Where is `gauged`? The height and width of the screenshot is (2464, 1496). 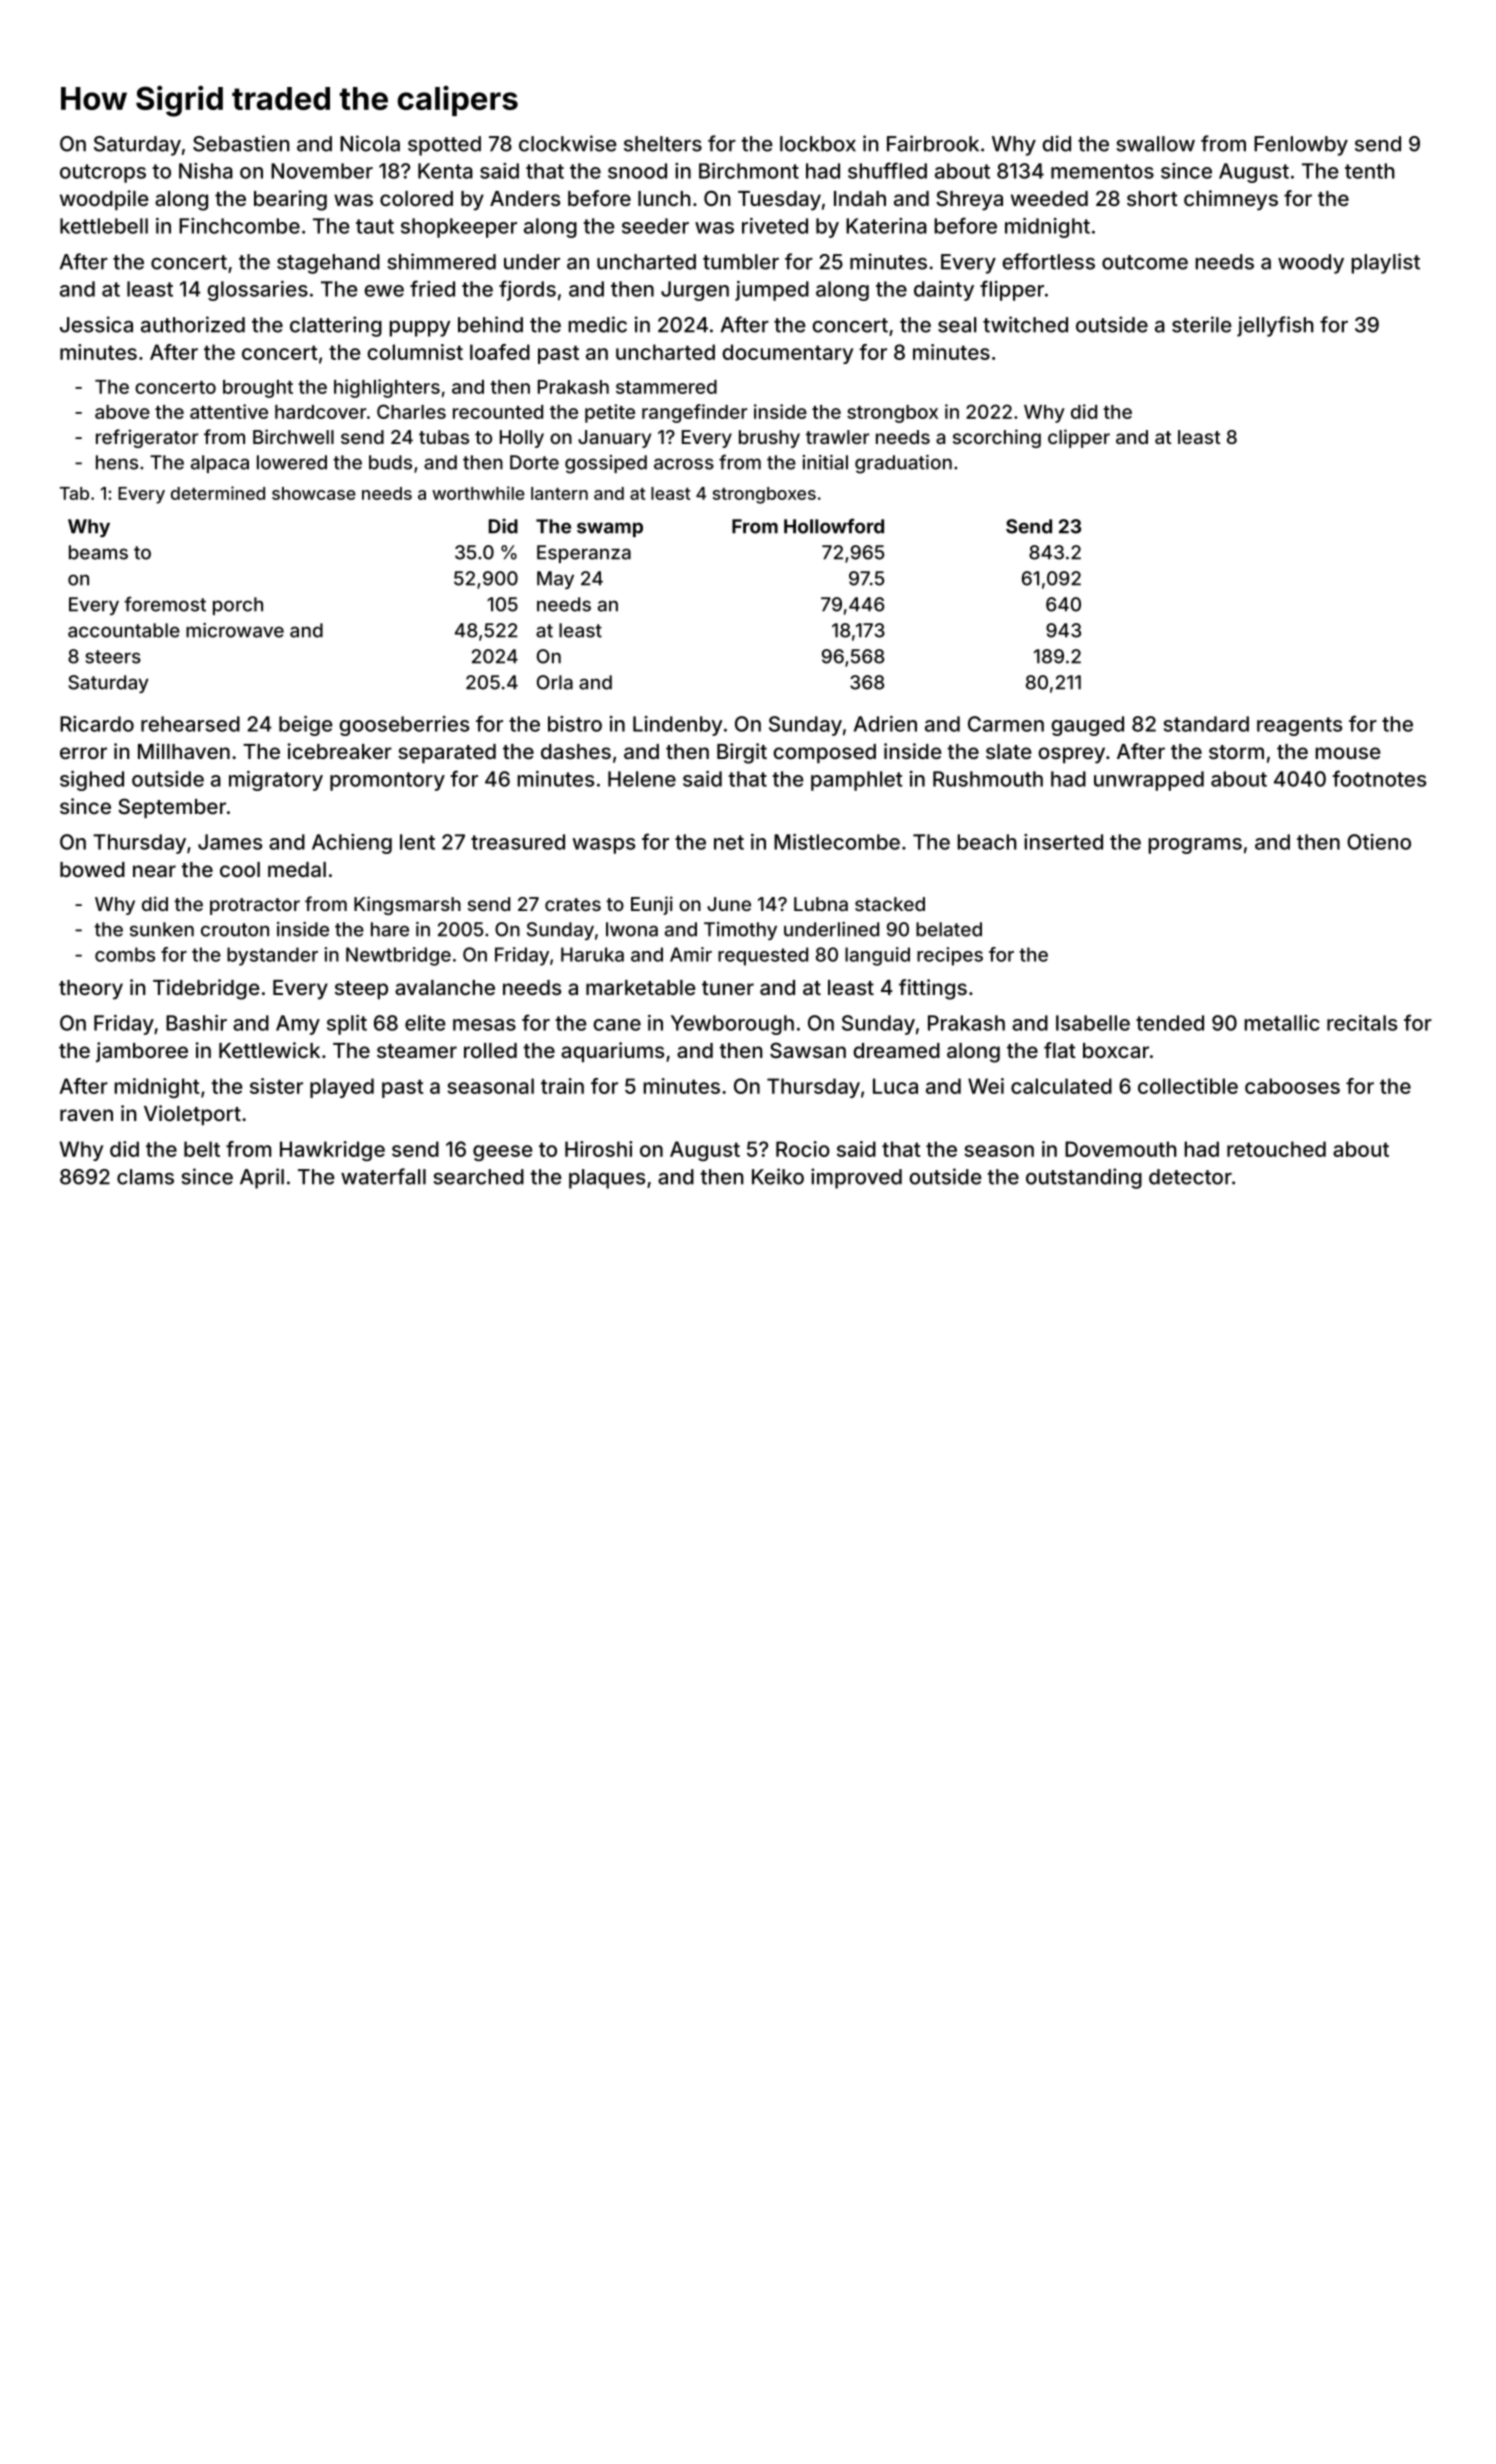 gauged is located at coordinates (1087, 726).
